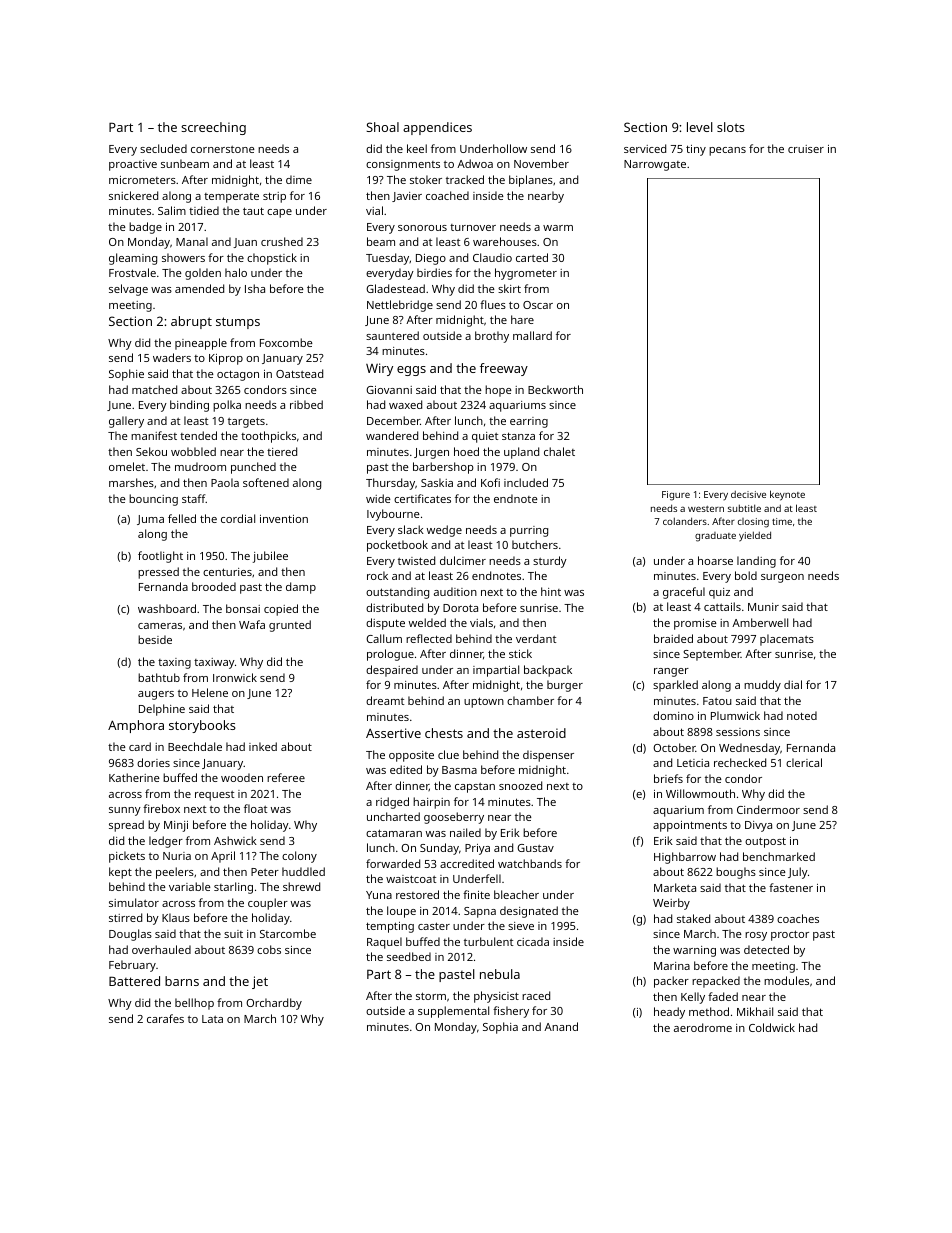 This image has width=952, height=1233. I want to click on warehouses, so click(505, 241).
